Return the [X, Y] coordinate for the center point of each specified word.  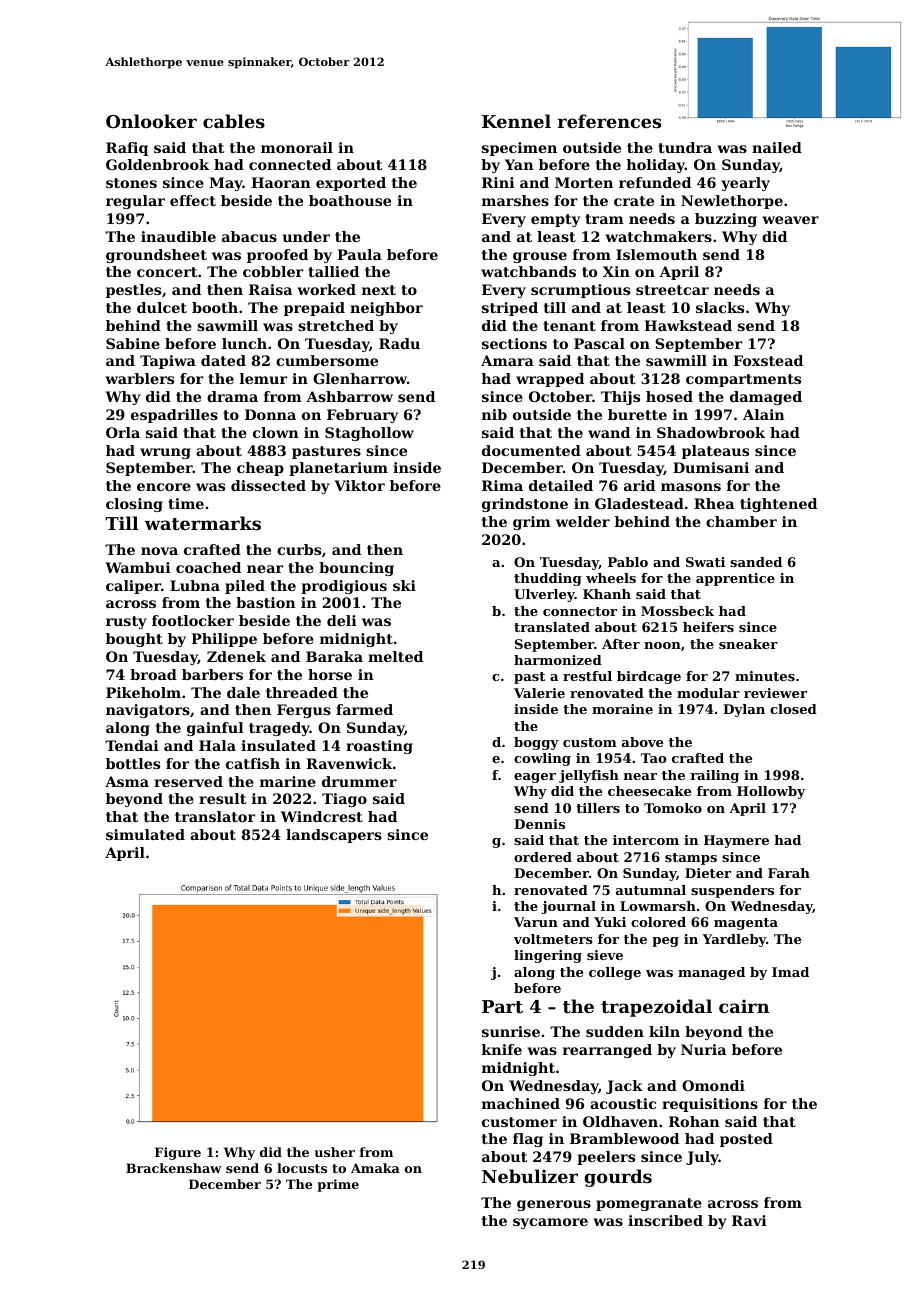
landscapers [334, 836]
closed [793, 709]
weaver [790, 220]
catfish [253, 763]
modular [708, 693]
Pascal [599, 343]
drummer [359, 781]
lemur [263, 378]
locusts [302, 1168]
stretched [336, 325]
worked [326, 289]
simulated [145, 834]
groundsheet [156, 256]
